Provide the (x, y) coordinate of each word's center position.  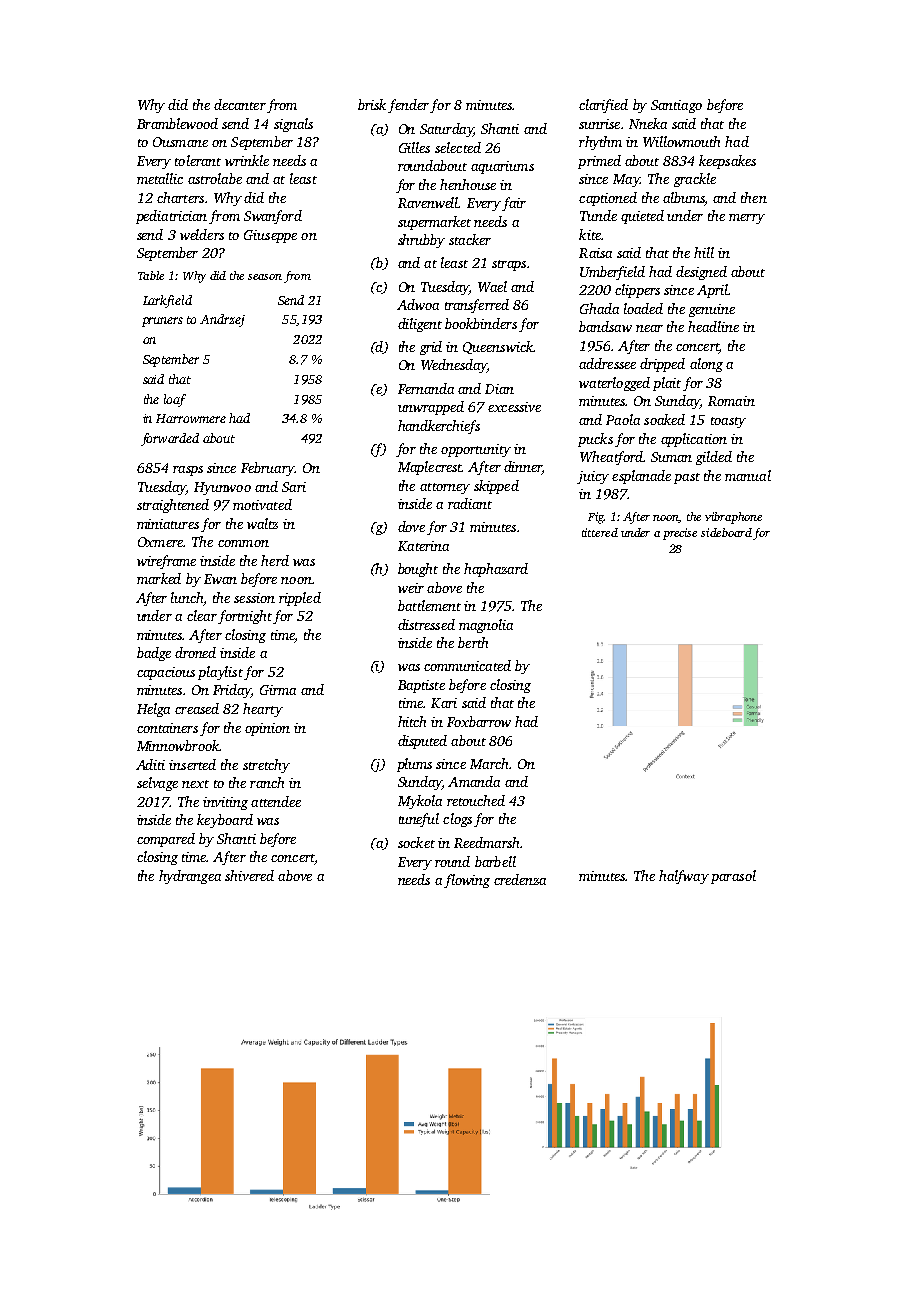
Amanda (474, 781)
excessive (514, 407)
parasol (733, 877)
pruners (162, 322)
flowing (467, 881)
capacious (166, 673)
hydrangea (190, 877)
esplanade (641, 477)
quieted (642, 217)
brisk (372, 104)
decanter (240, 104)
